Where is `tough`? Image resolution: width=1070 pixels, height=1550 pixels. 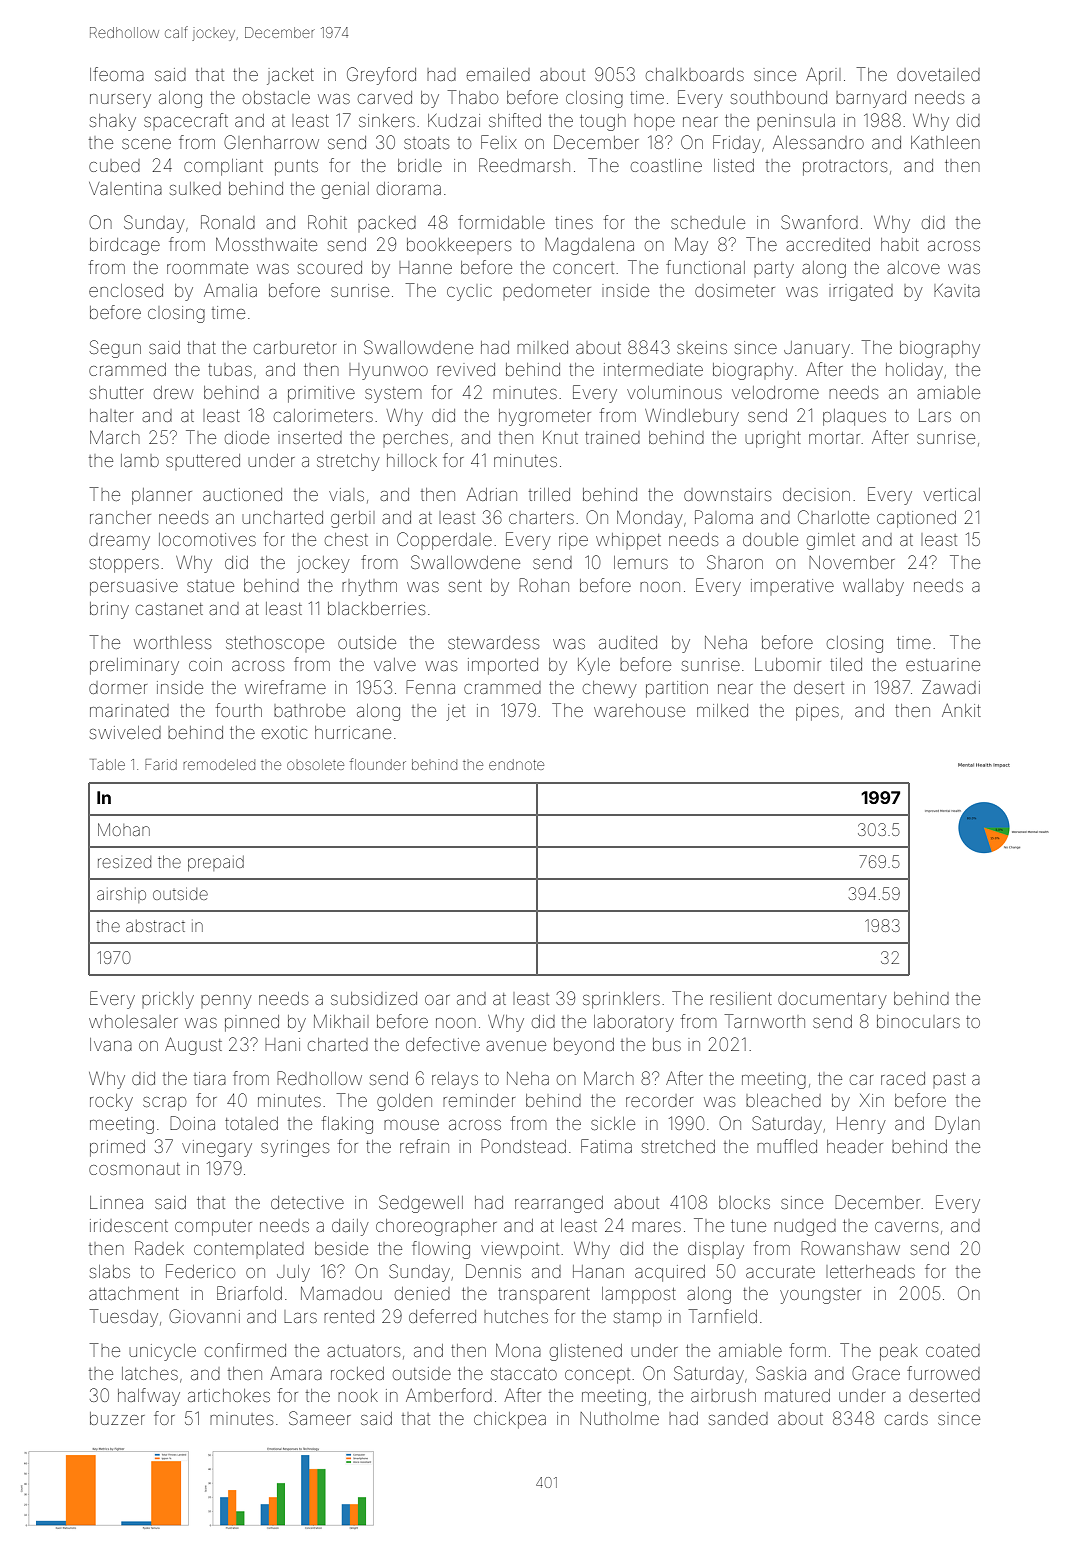
tough is located at coordinates (603, 122).
